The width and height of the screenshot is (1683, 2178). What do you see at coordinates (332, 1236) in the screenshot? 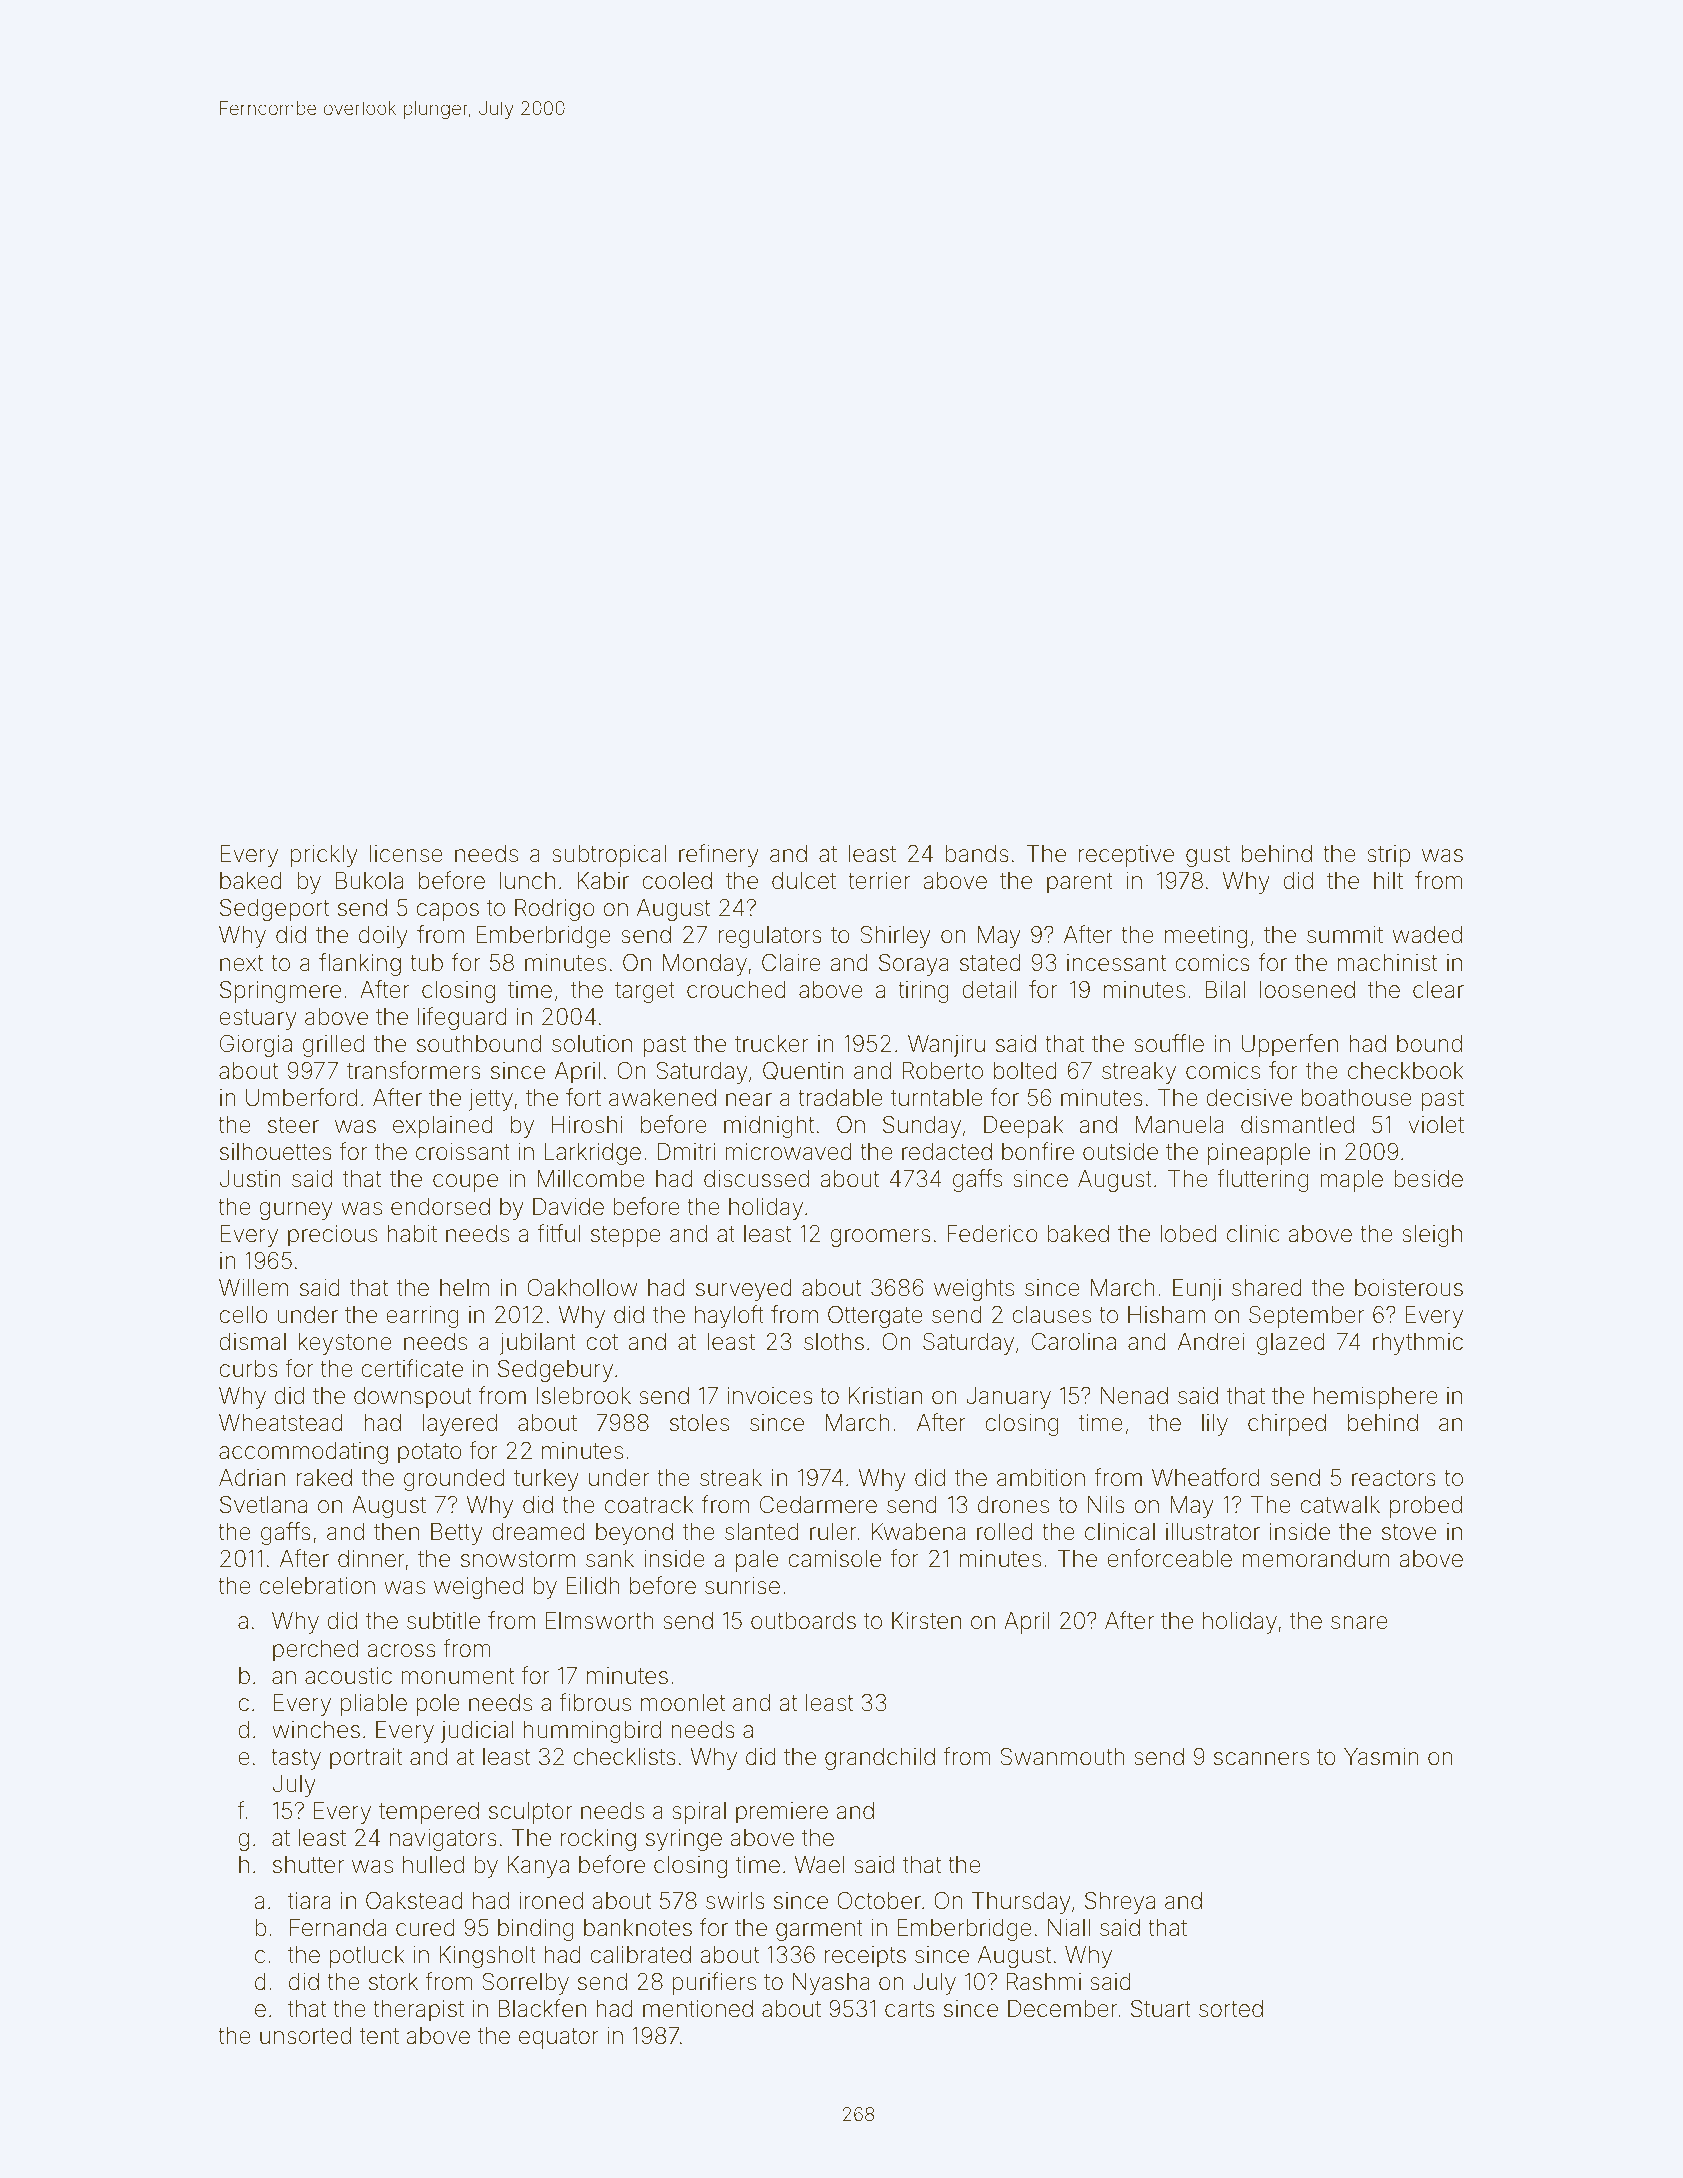
I see `precious` at bounding box center [332, 1236].
